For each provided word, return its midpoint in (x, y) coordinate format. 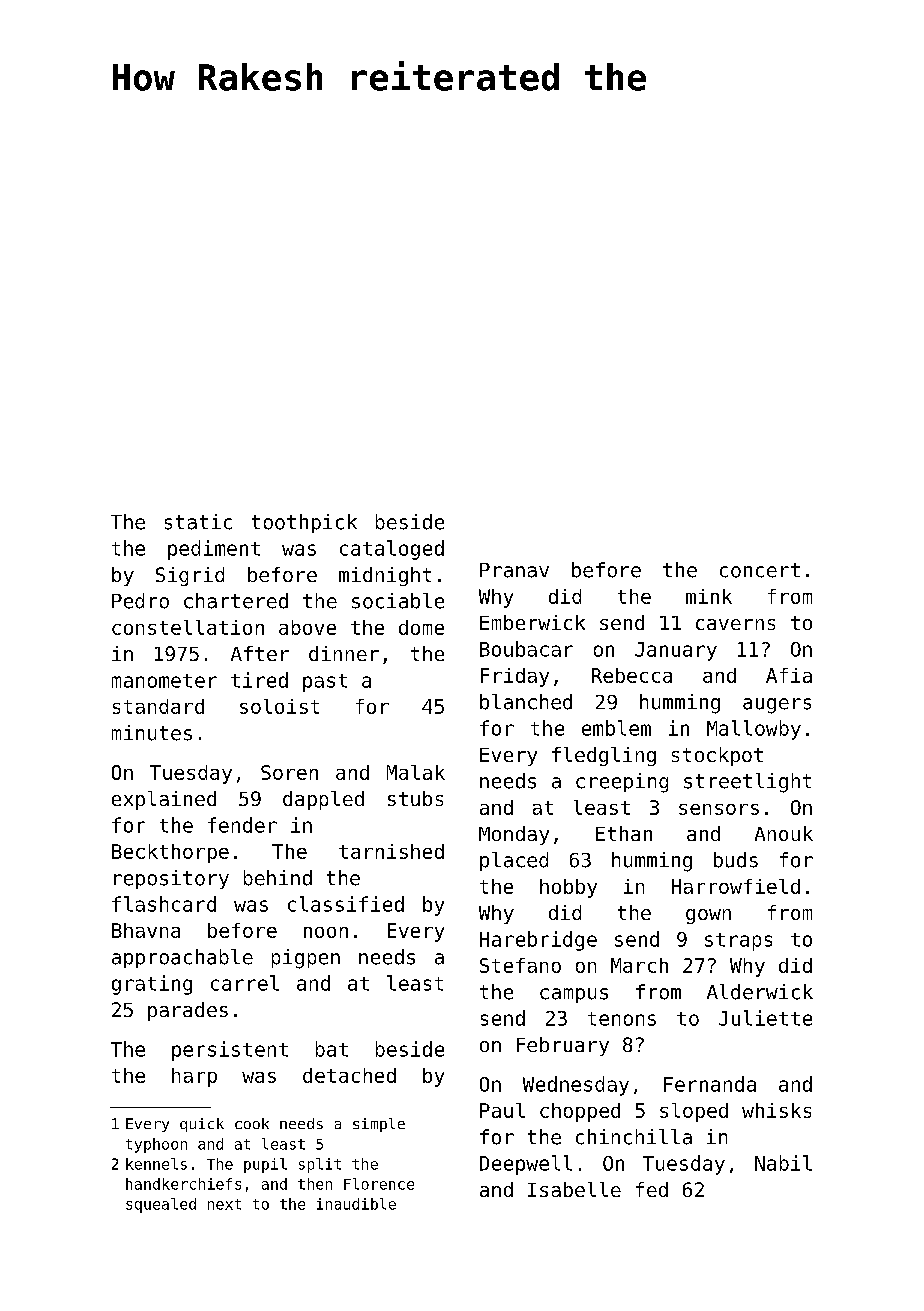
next (224, 1204)
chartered (236, 601)
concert (760, 570)
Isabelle (574, 1189)
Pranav (514, 570)
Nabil (783, 1163)
